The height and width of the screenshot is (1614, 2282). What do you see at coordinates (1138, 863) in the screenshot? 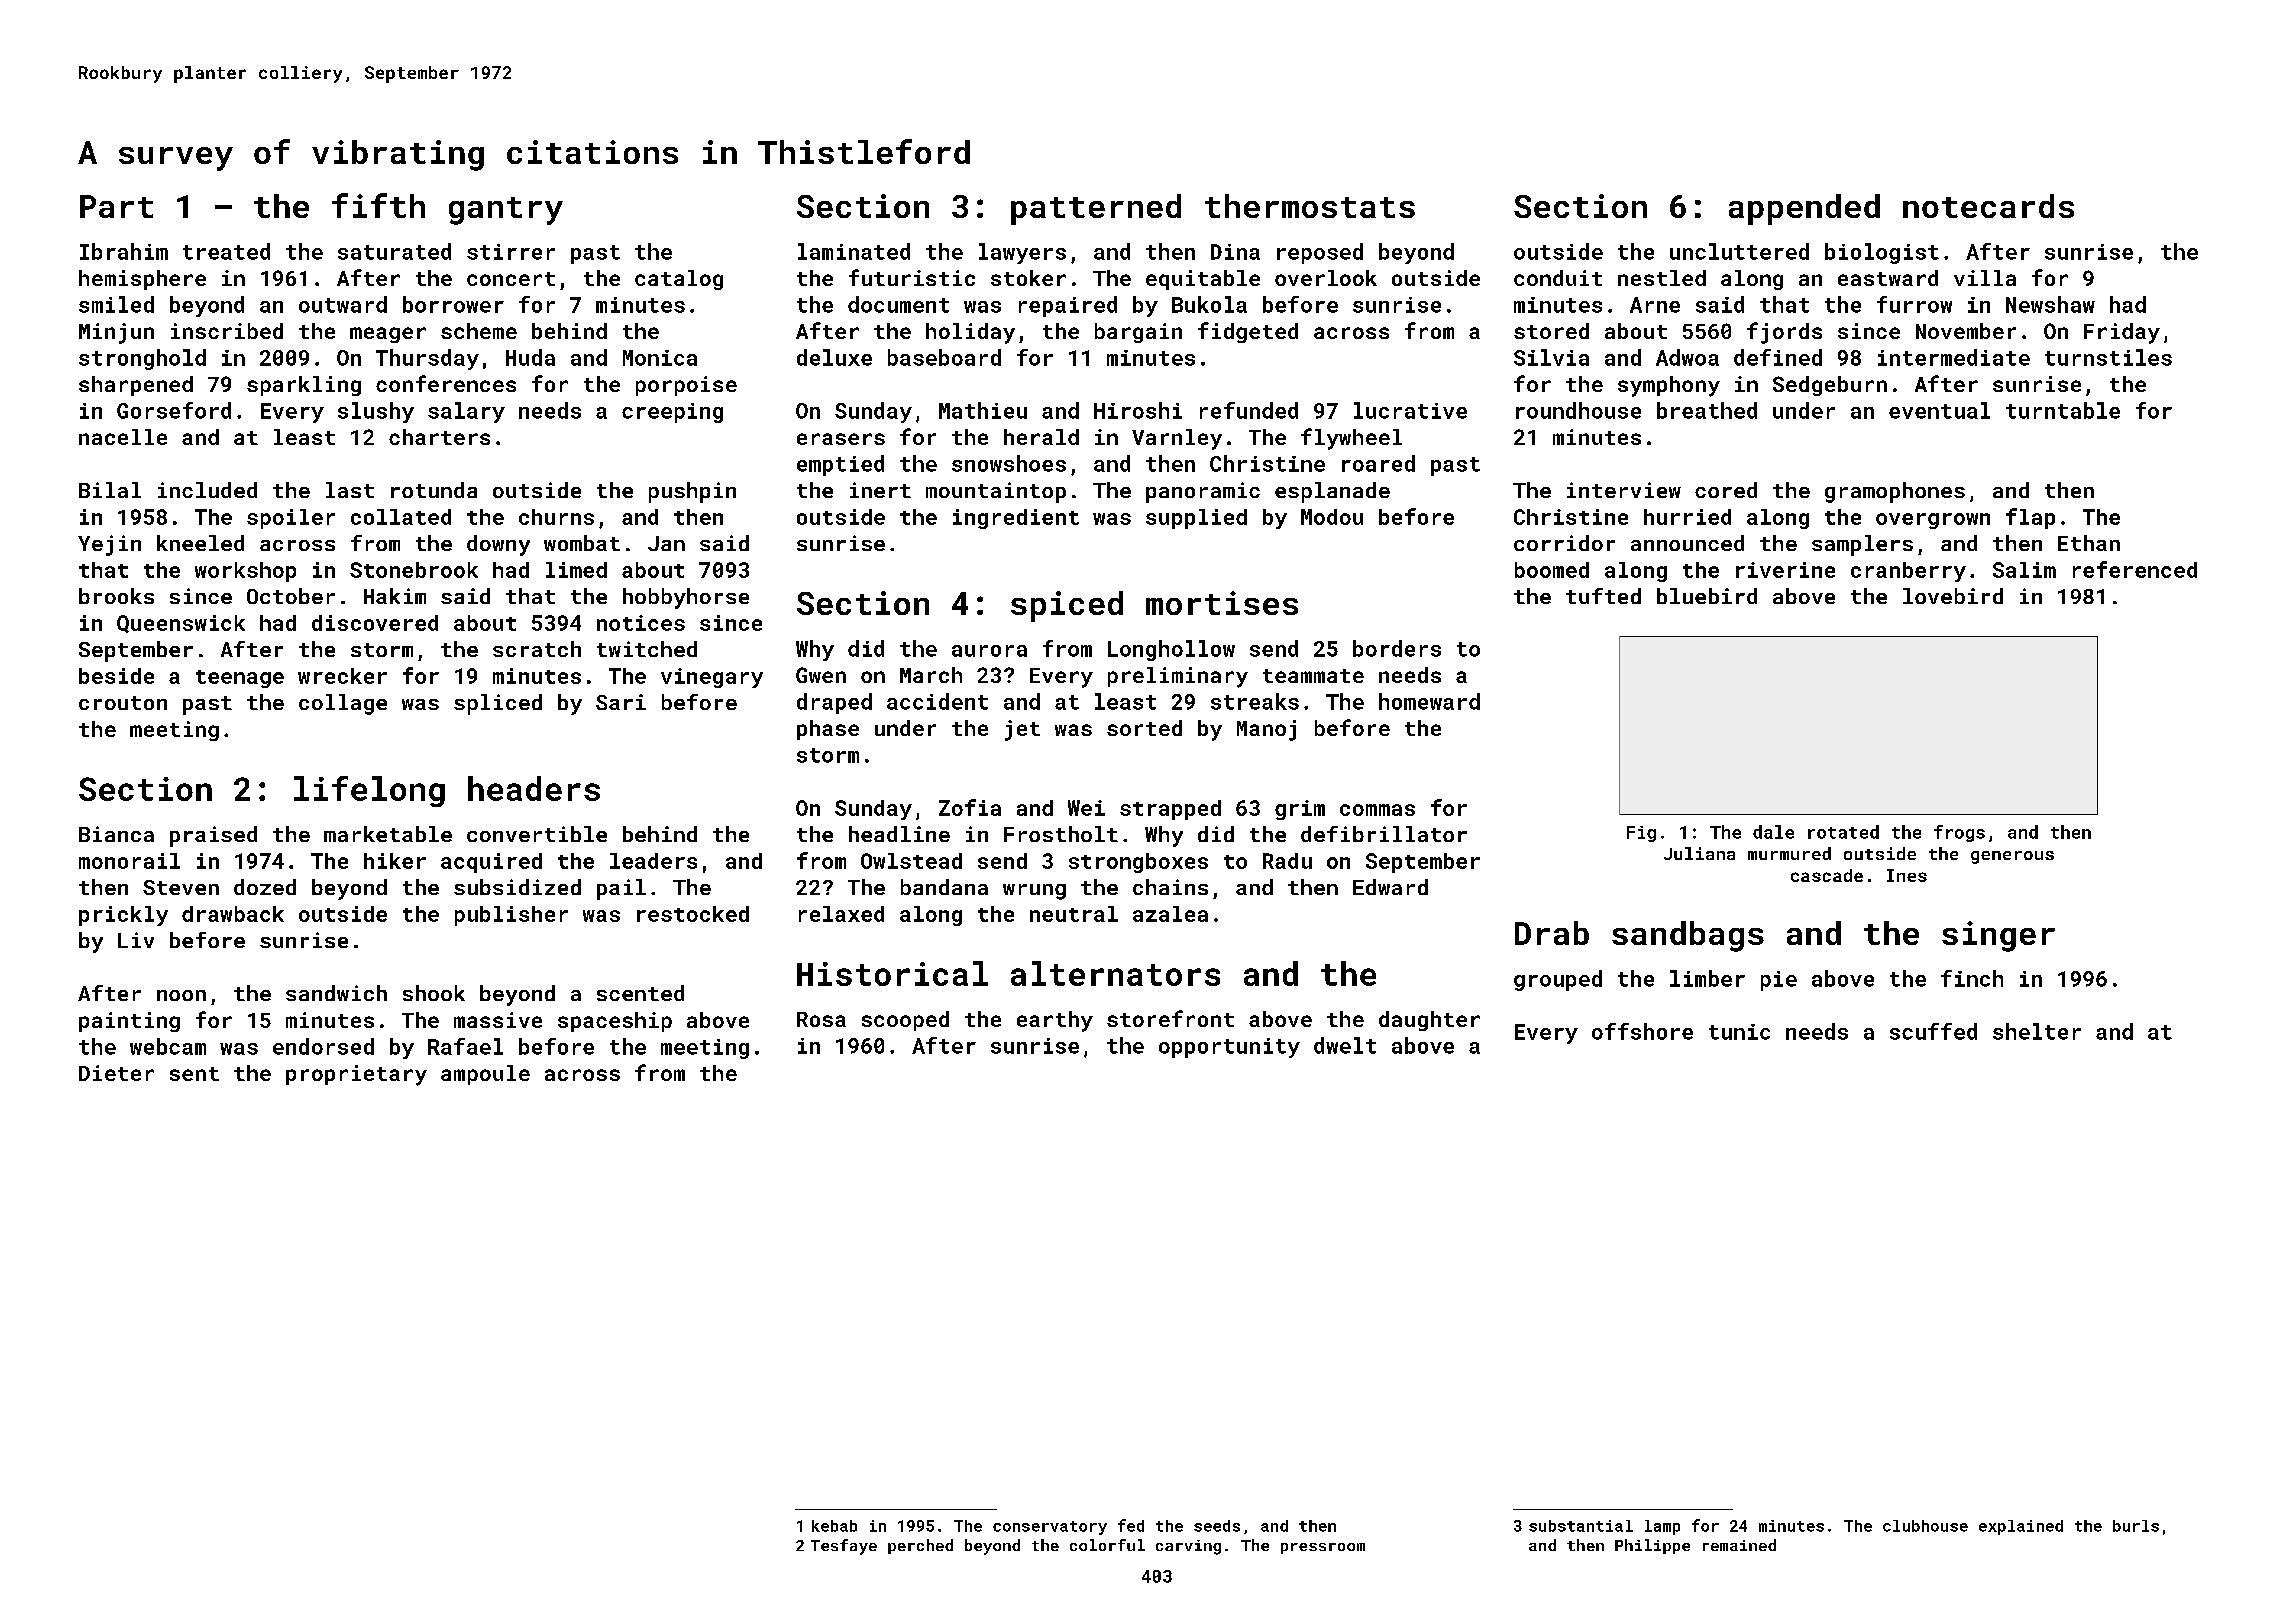
I see `strongboxes` at bounding box center [1138, 863].
